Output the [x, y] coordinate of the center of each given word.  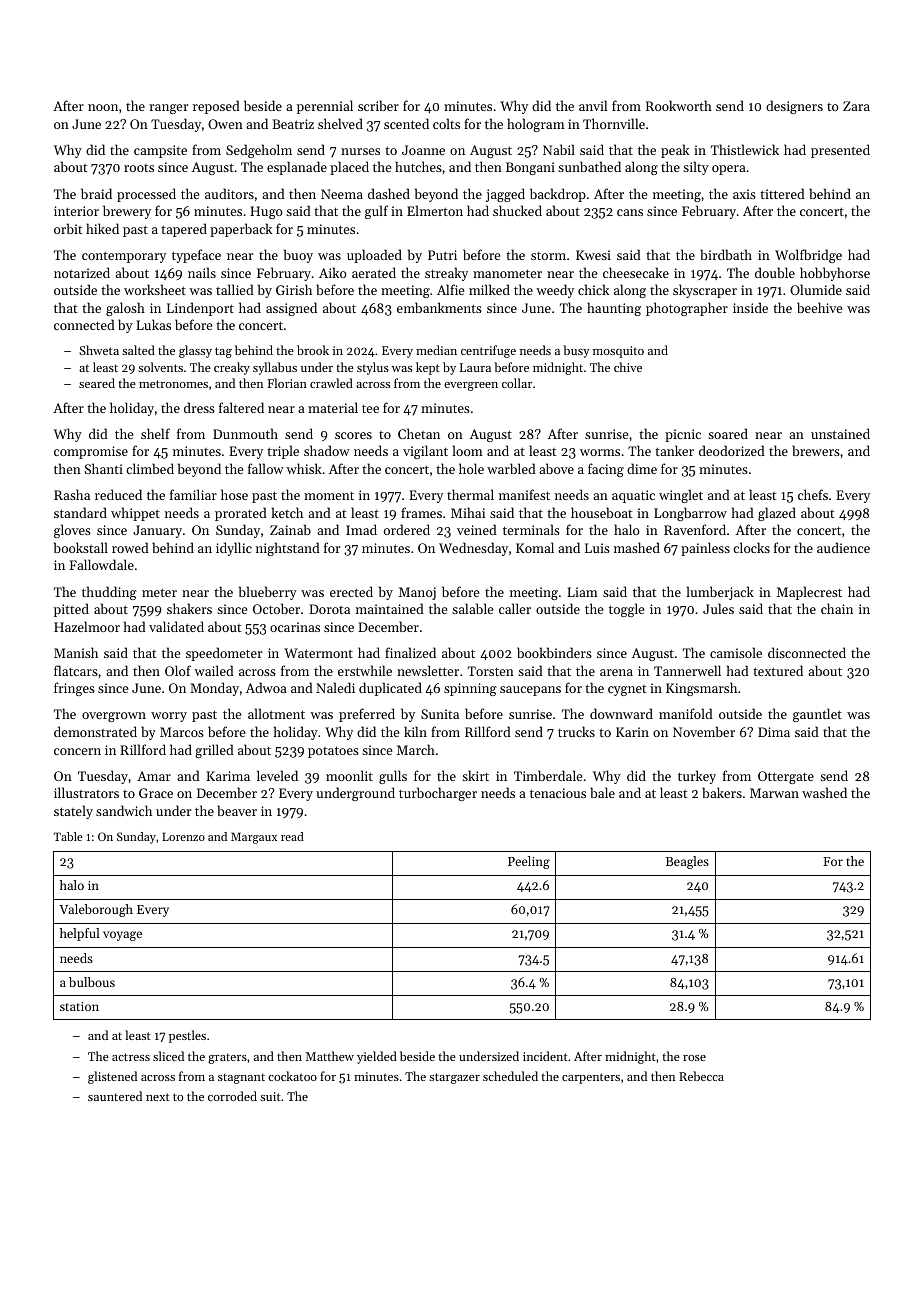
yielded [377, 1057]
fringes [74, 689]
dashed [389, 193]
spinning [470, 689]
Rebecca [701, 1076]
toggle [626, 610]
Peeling [529, 862]
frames [421, 512]
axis [744, 194]
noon [103, 107]
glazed [777, 514]
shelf [155, 433]
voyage [122, 936]
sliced [168, 1056]
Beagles [687, 862]
